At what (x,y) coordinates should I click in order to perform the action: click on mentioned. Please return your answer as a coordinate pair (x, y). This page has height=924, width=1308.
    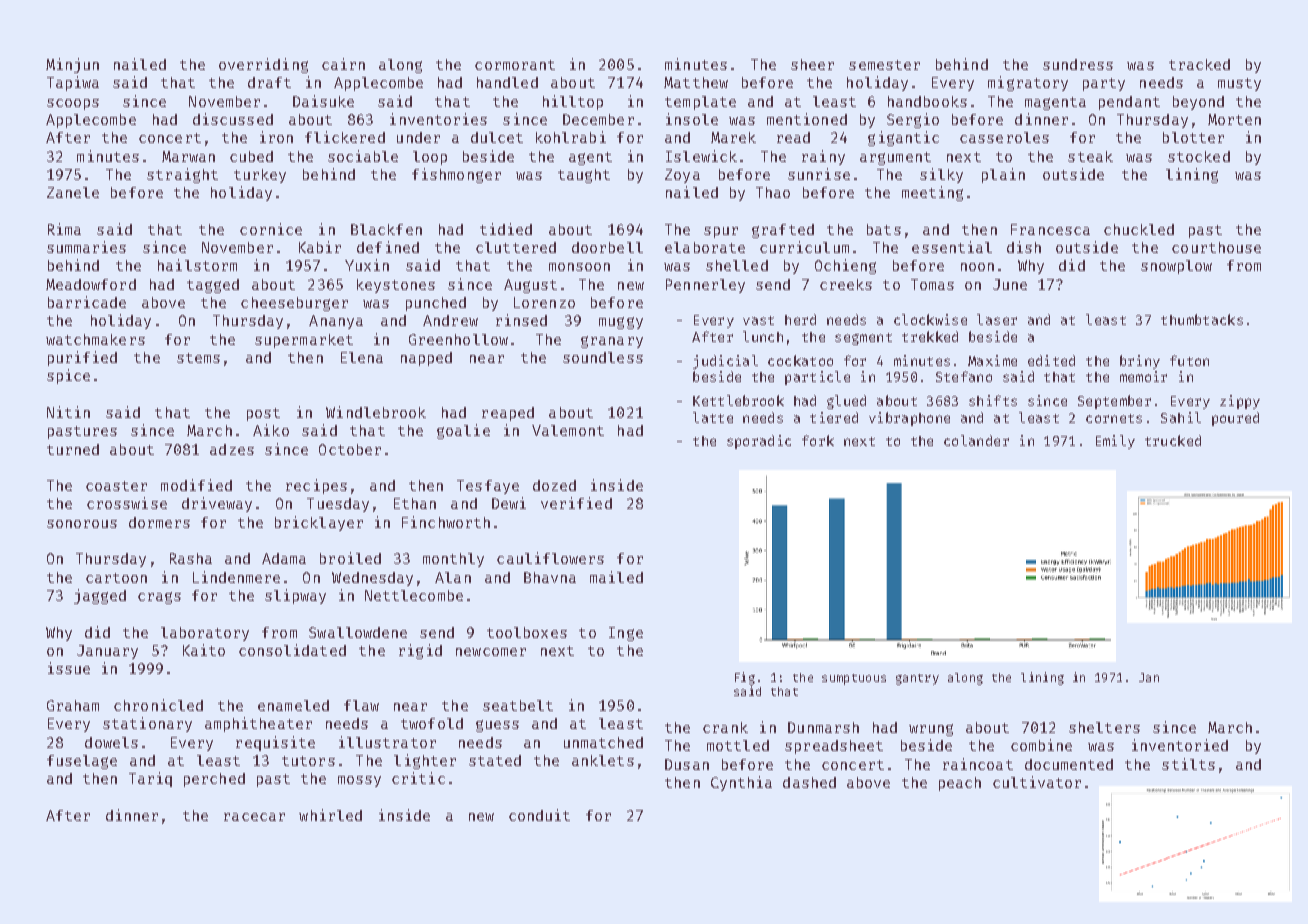
    Looking at the image, I should click on (807, 119).
